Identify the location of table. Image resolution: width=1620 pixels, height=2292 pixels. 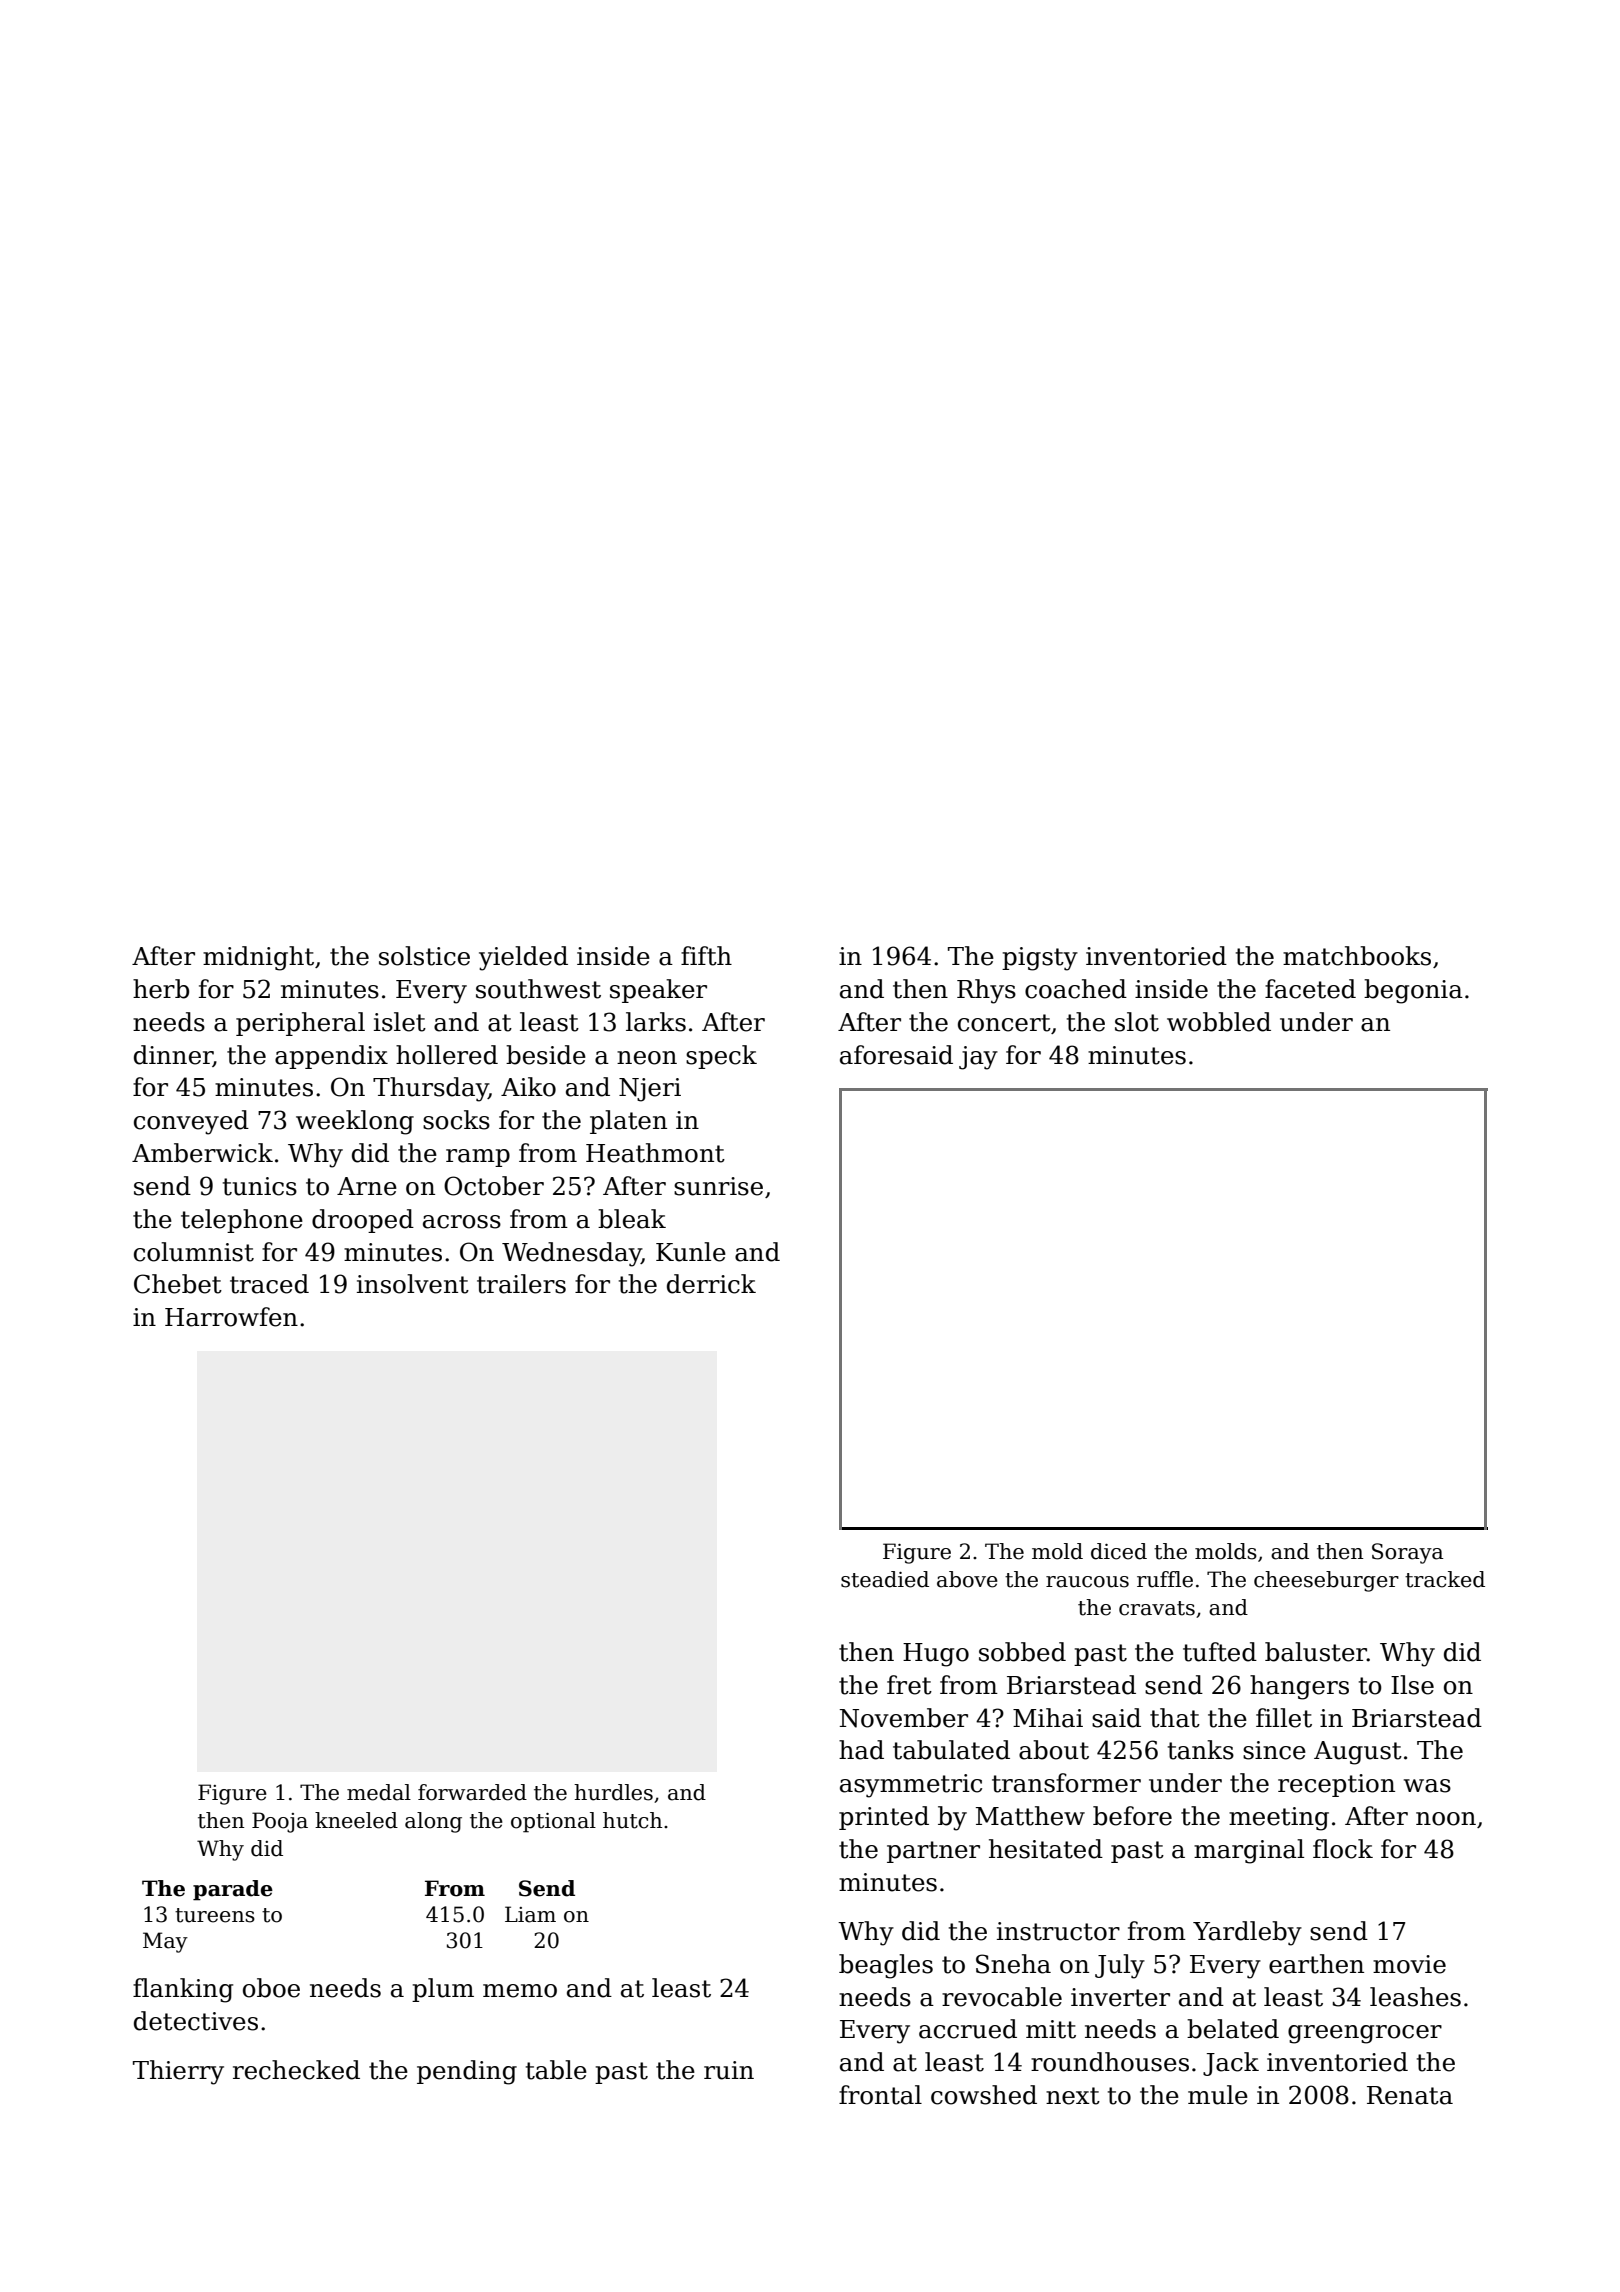
(556, 2070).
